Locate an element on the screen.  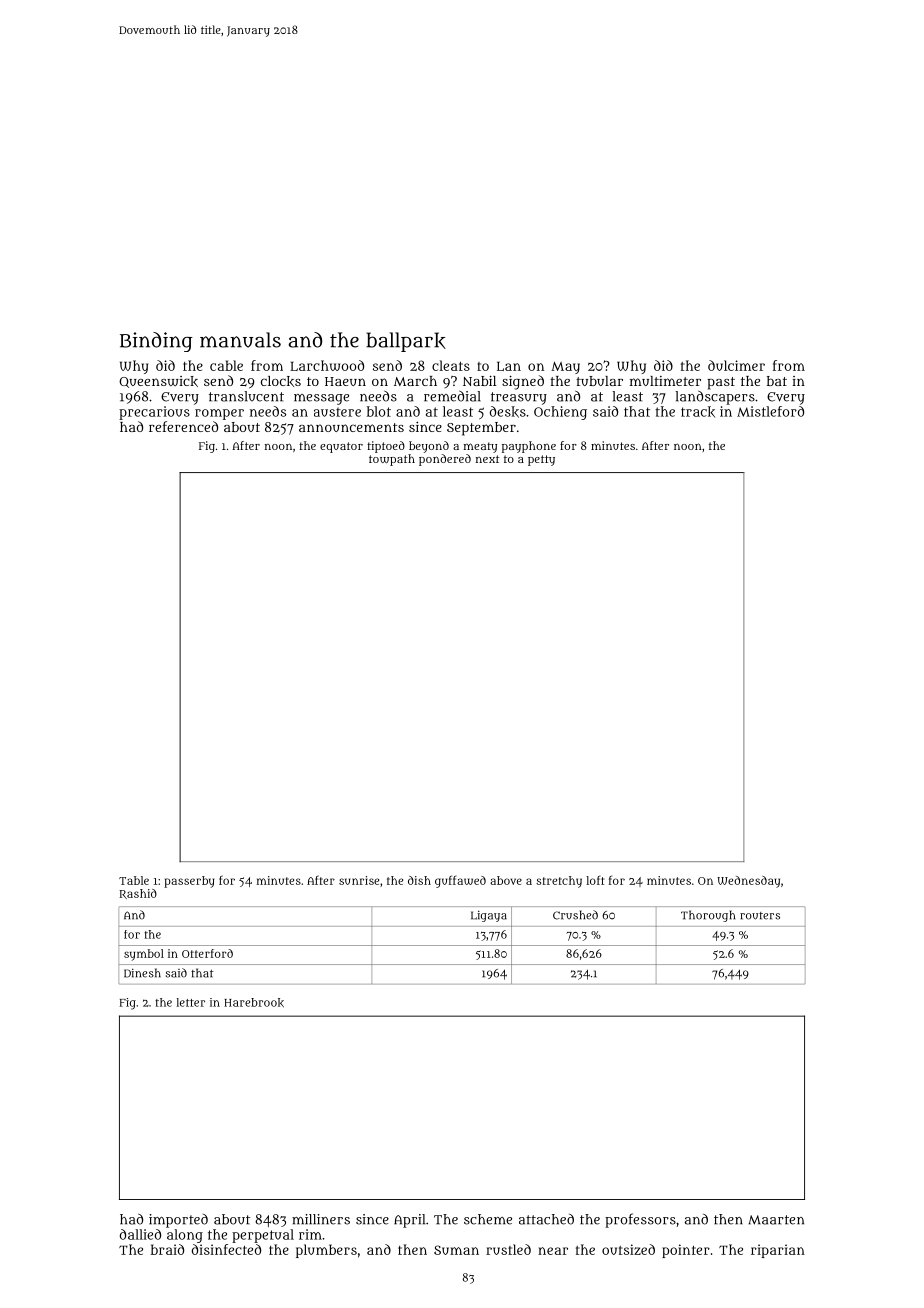
plumbers is located at coordinates (326, 1251).
